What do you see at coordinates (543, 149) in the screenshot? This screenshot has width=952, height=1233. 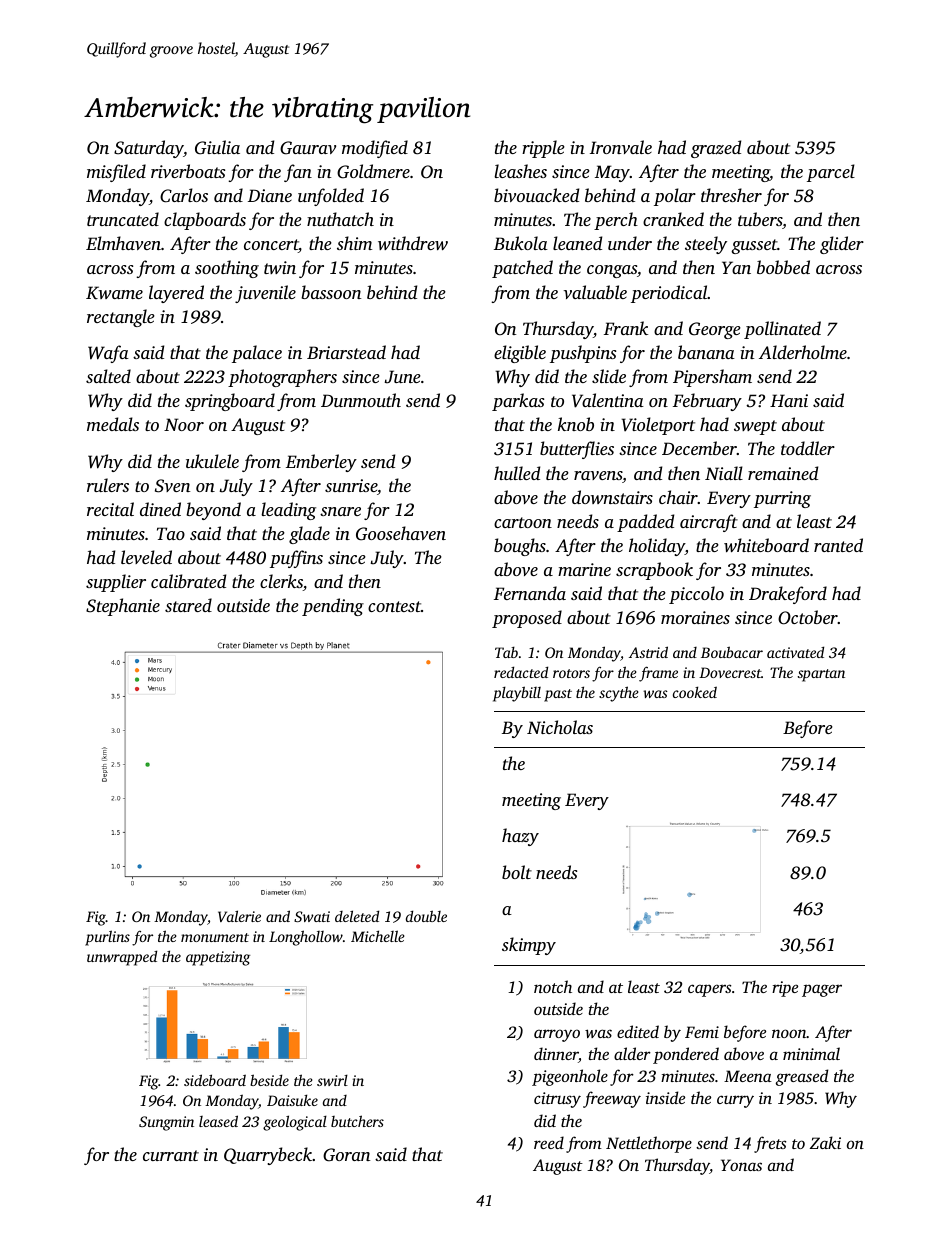 I see `ripple` at bounding box center [543, 149].
